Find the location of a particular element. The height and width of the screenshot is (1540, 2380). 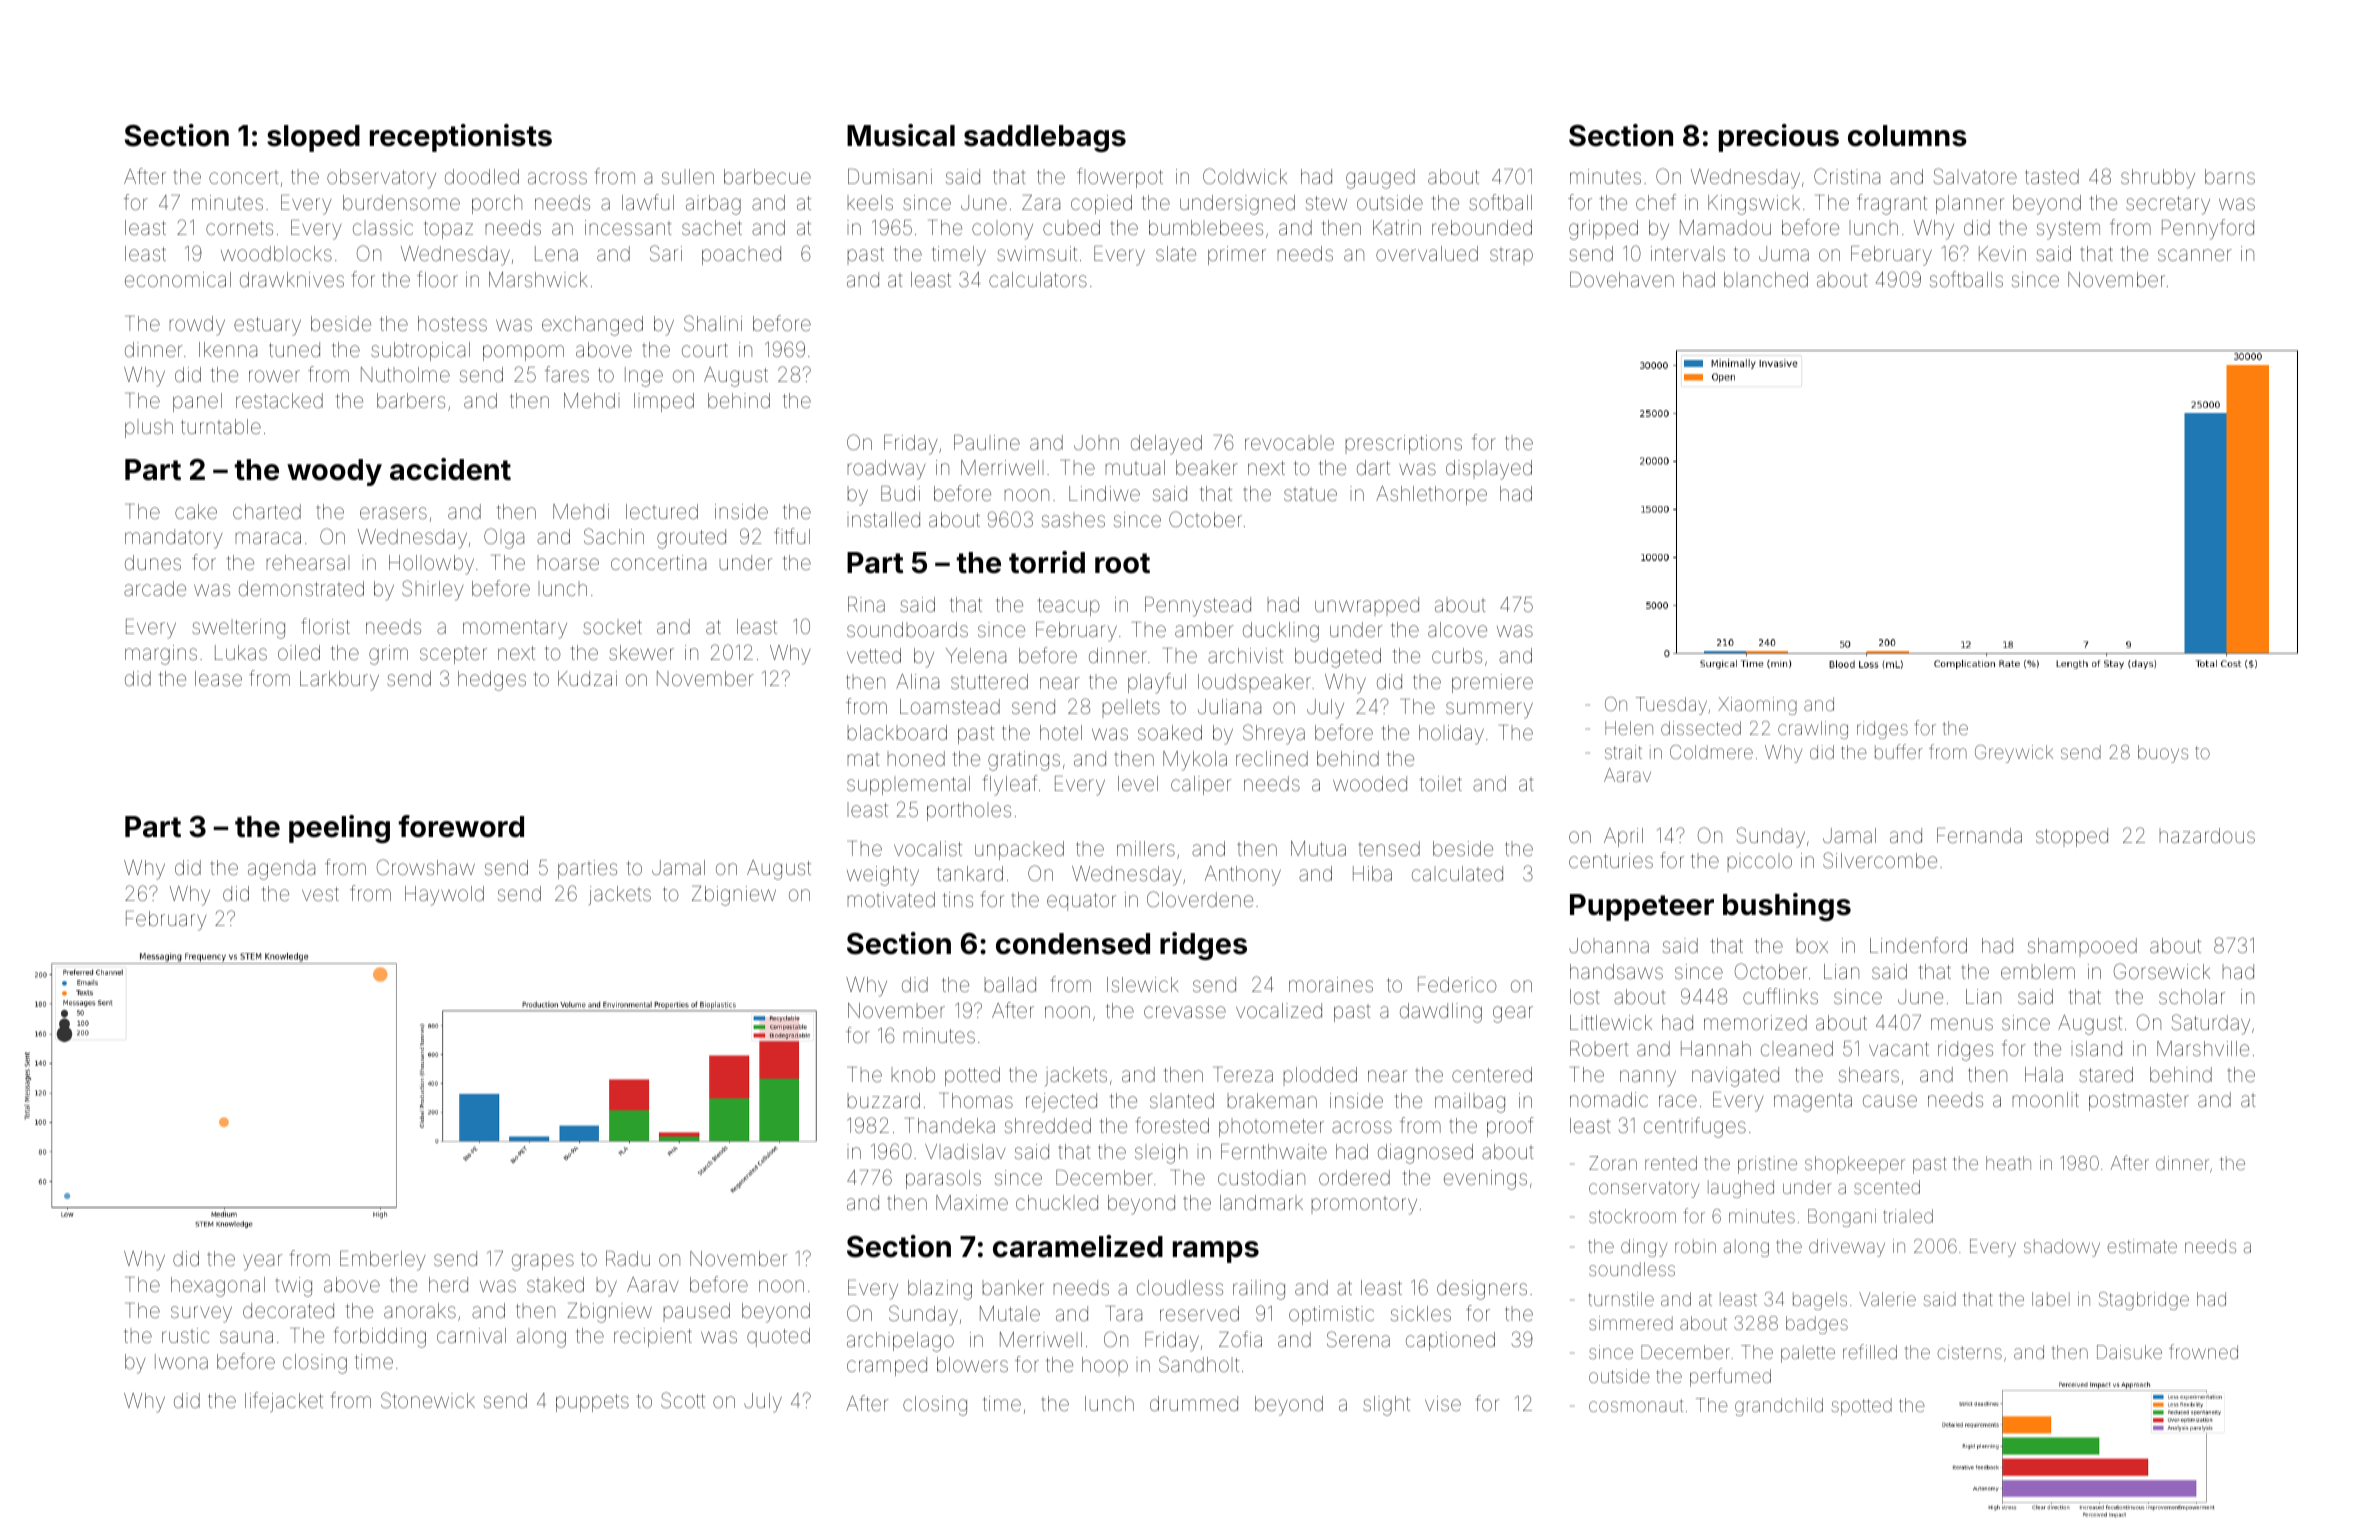

Robert is located at coordinates (1599, 1048).
